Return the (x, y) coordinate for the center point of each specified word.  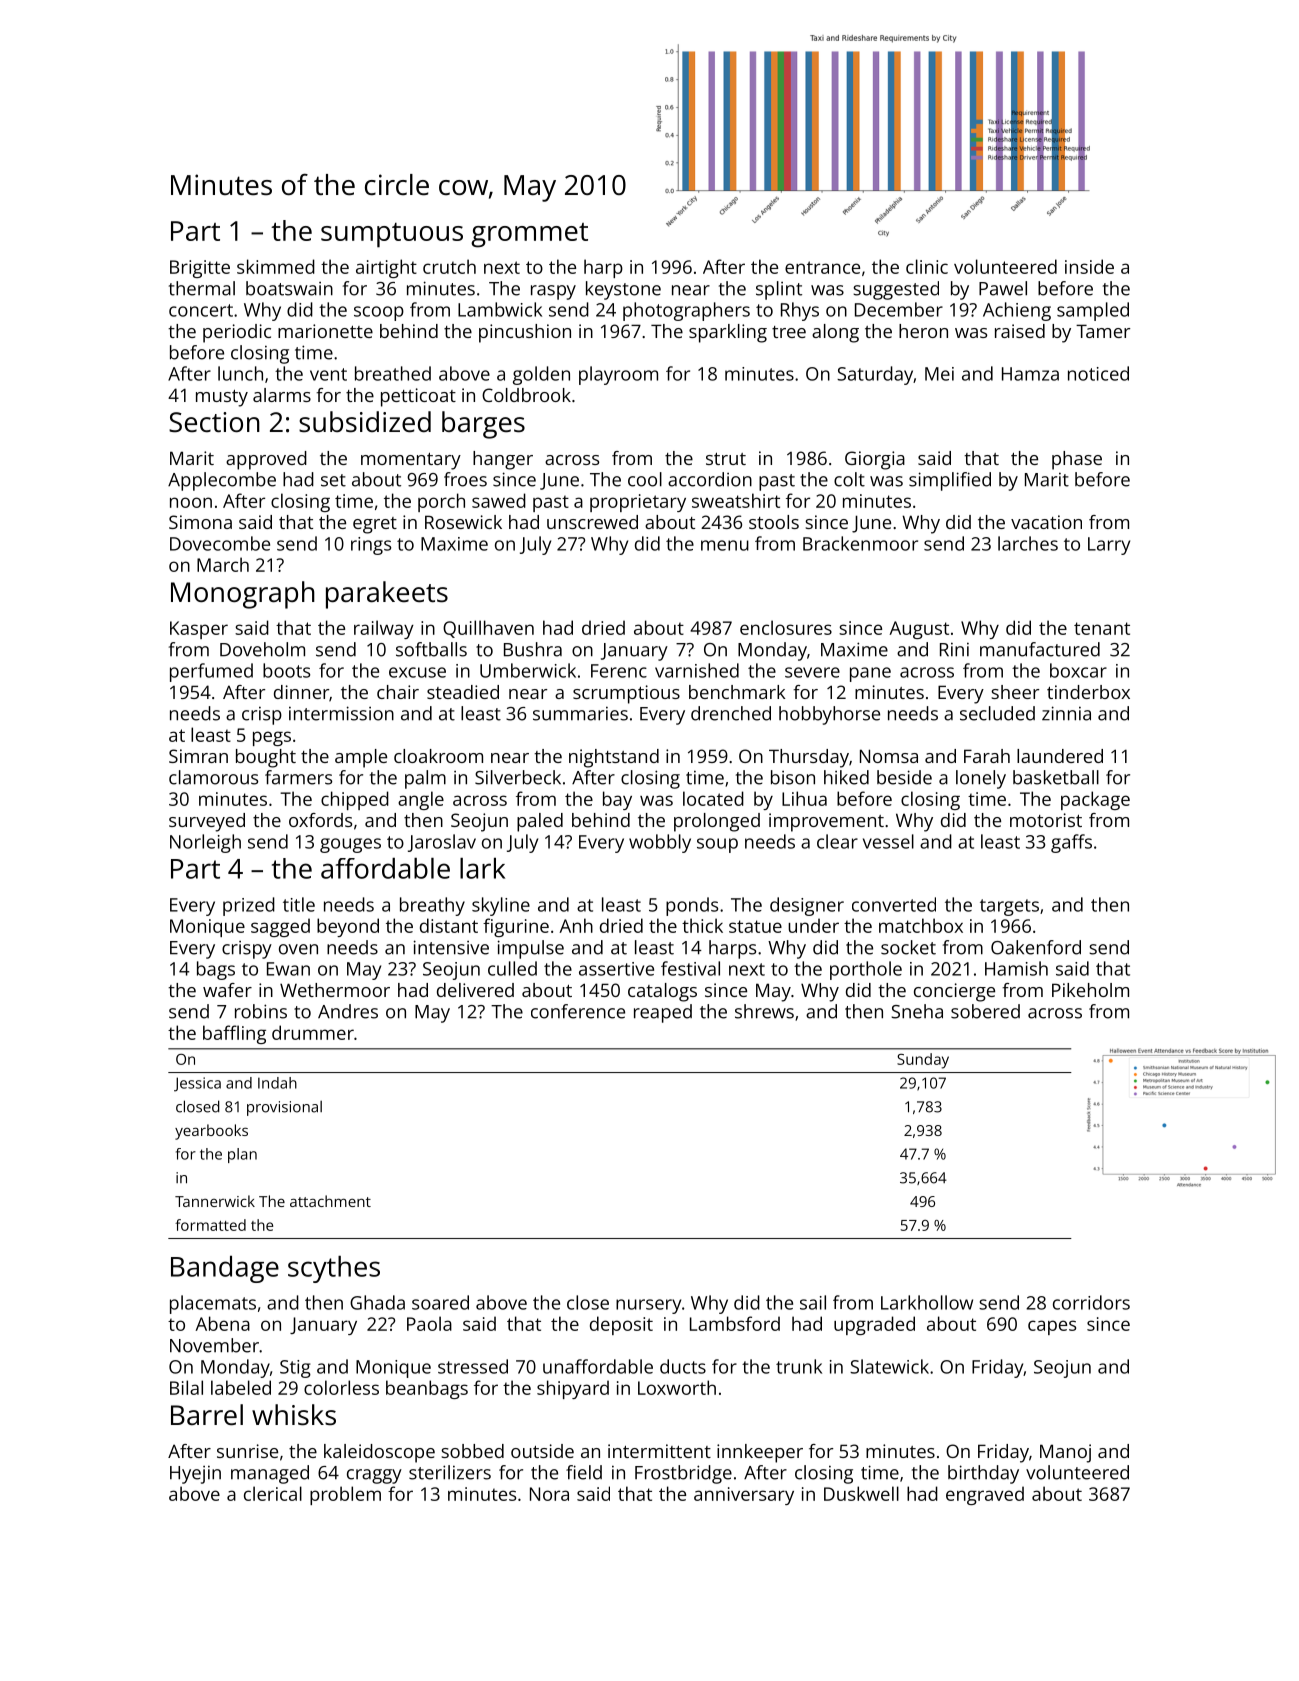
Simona (200, 522)
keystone (623, 290)
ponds (692, 906)
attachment (330, 1201)
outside (542, 1451)
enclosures (786, 627)
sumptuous (392, 235)
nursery (648, 1306)
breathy (432, 906)
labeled (241, 1387)
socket (908, 947)
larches (1028, 543)
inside (1089, 266)
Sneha (917, 1011)
